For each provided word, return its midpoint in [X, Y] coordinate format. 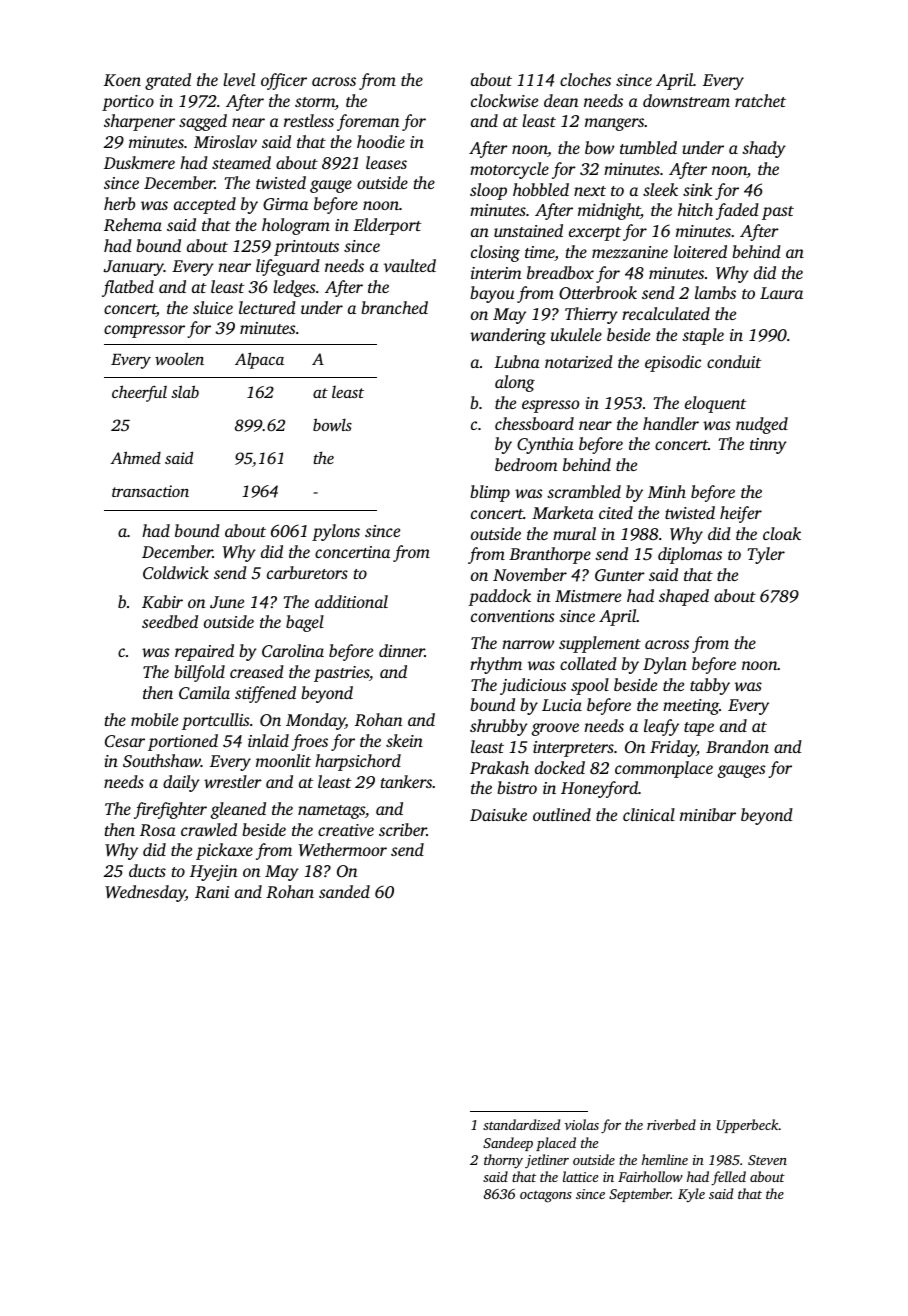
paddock [499, 597]
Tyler [766, 555]
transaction [150, 491]
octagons [546, 1197]
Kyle [691, 1195]
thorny [503, 1161]
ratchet [760, 100]
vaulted [410, 265]
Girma [285, 204]
